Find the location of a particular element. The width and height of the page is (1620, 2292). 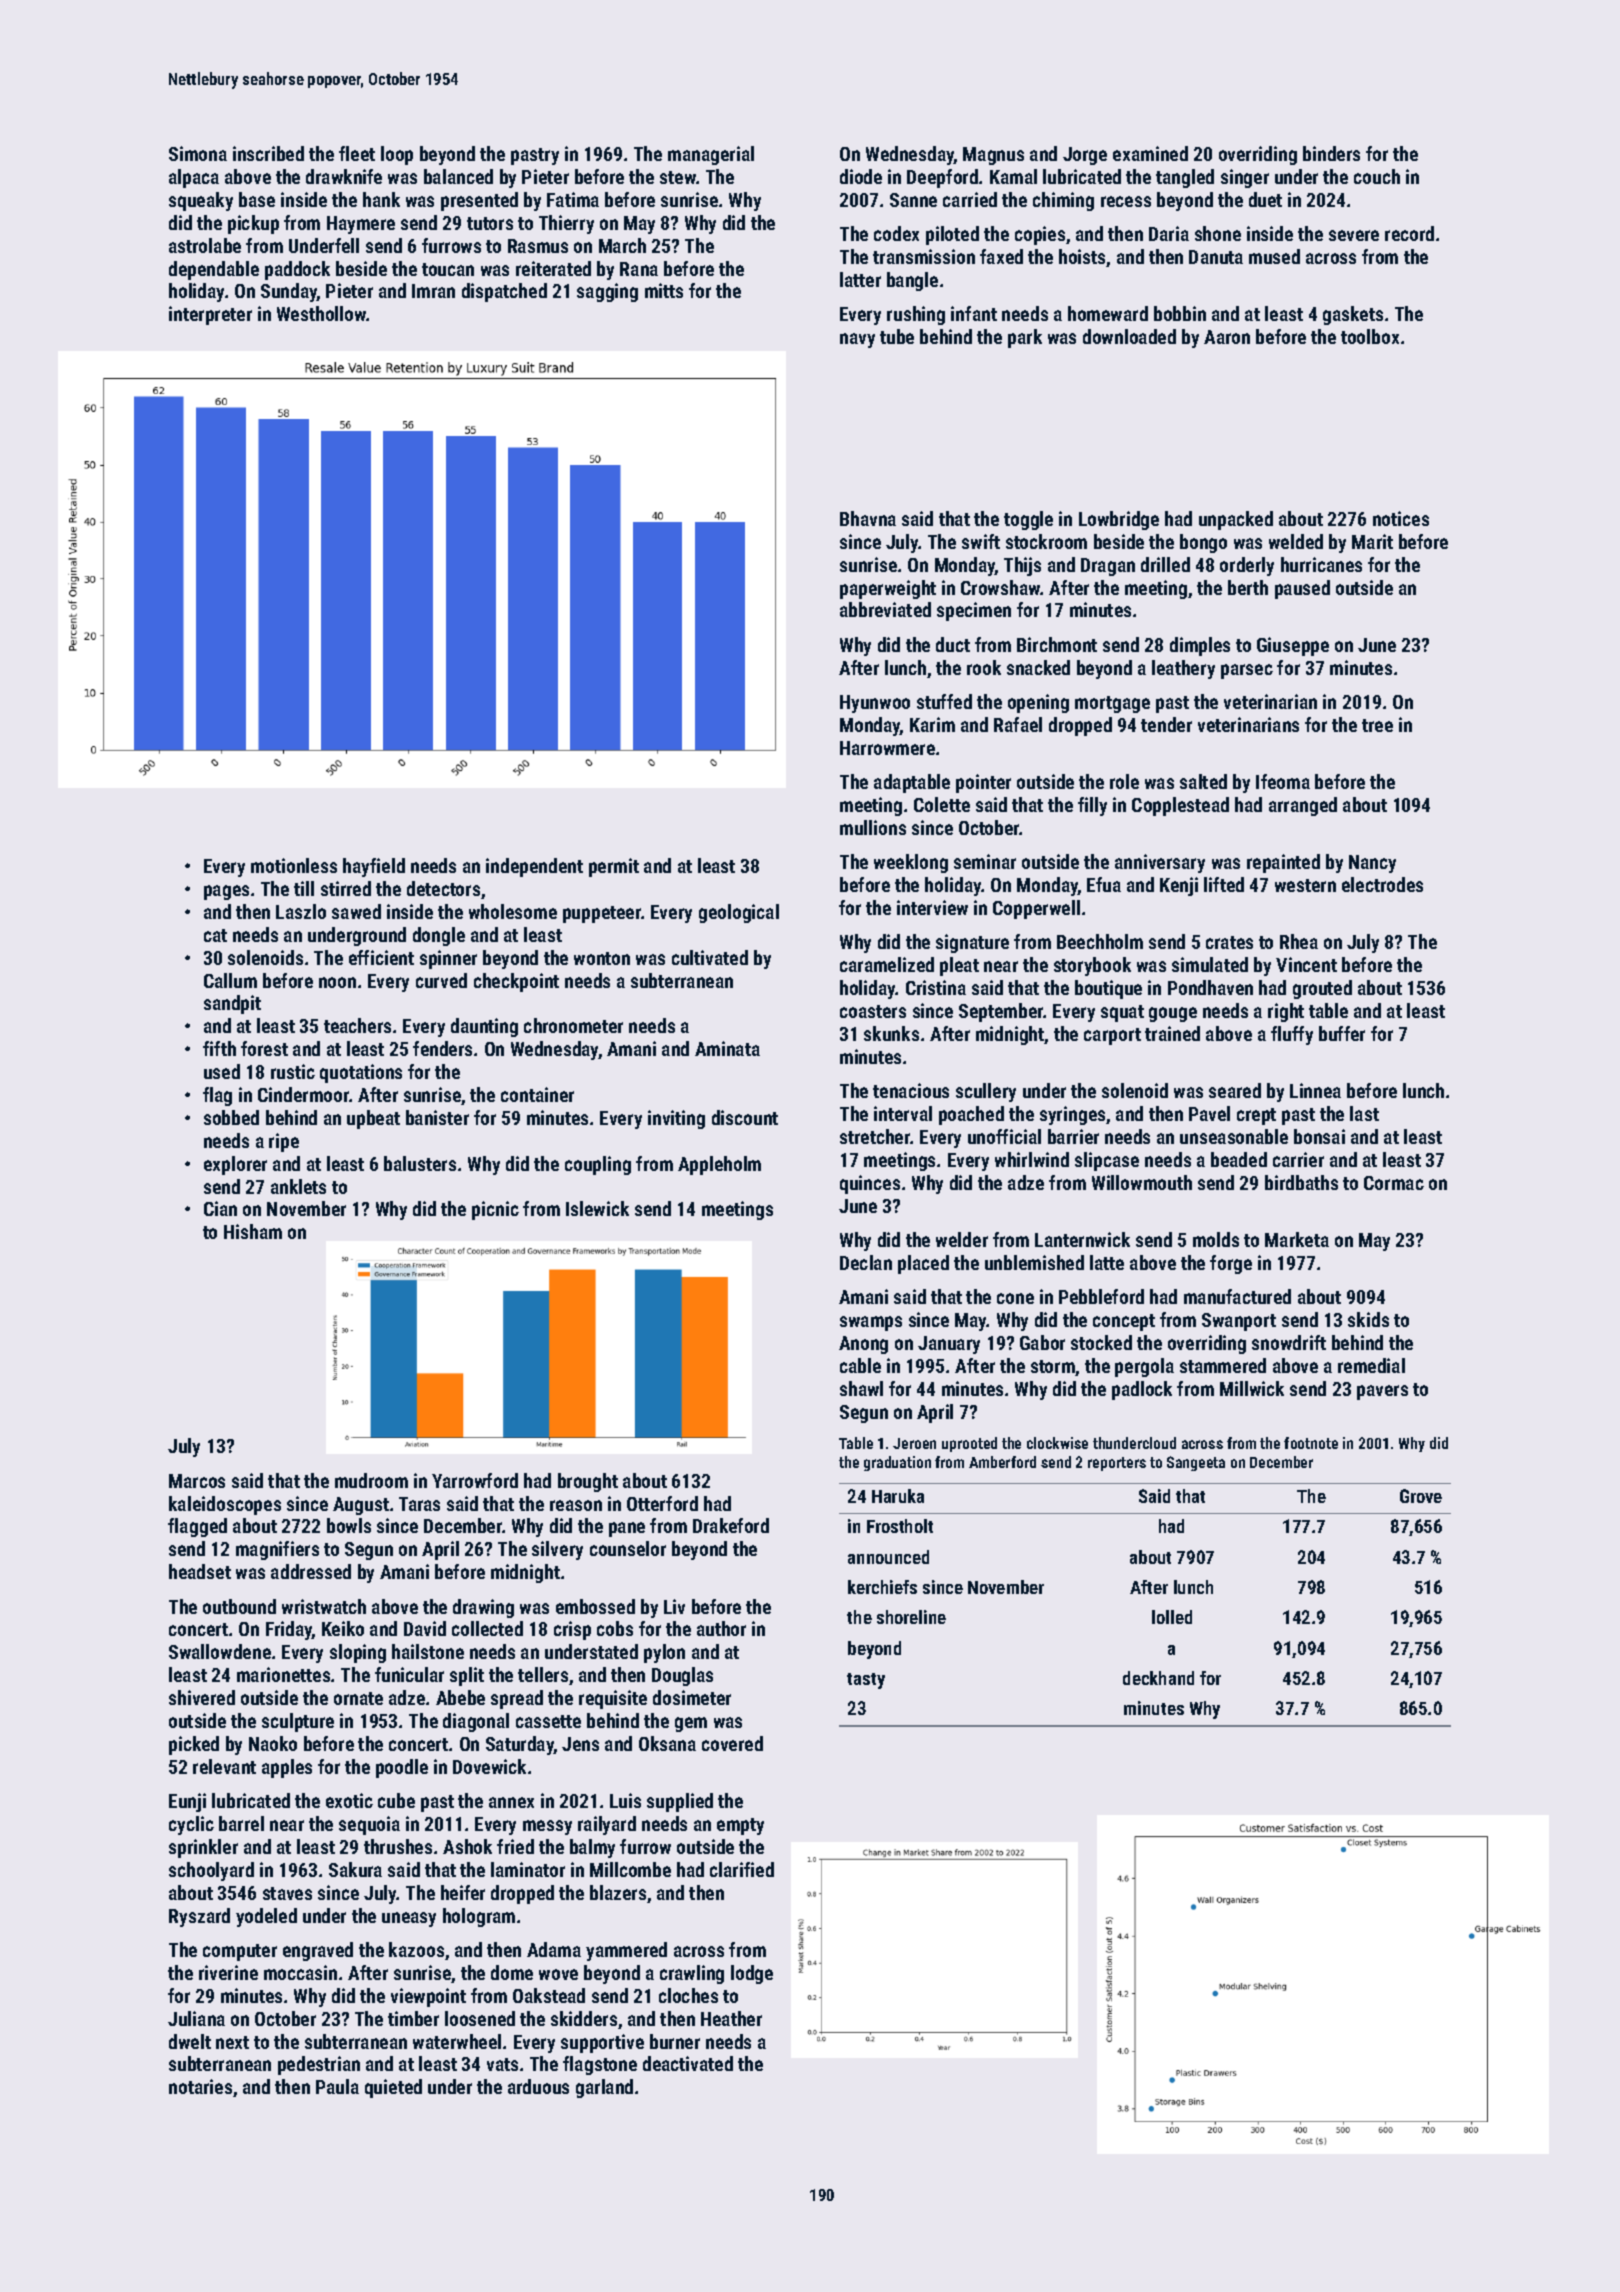

toolbox is located at coordinates (1370, 336).
